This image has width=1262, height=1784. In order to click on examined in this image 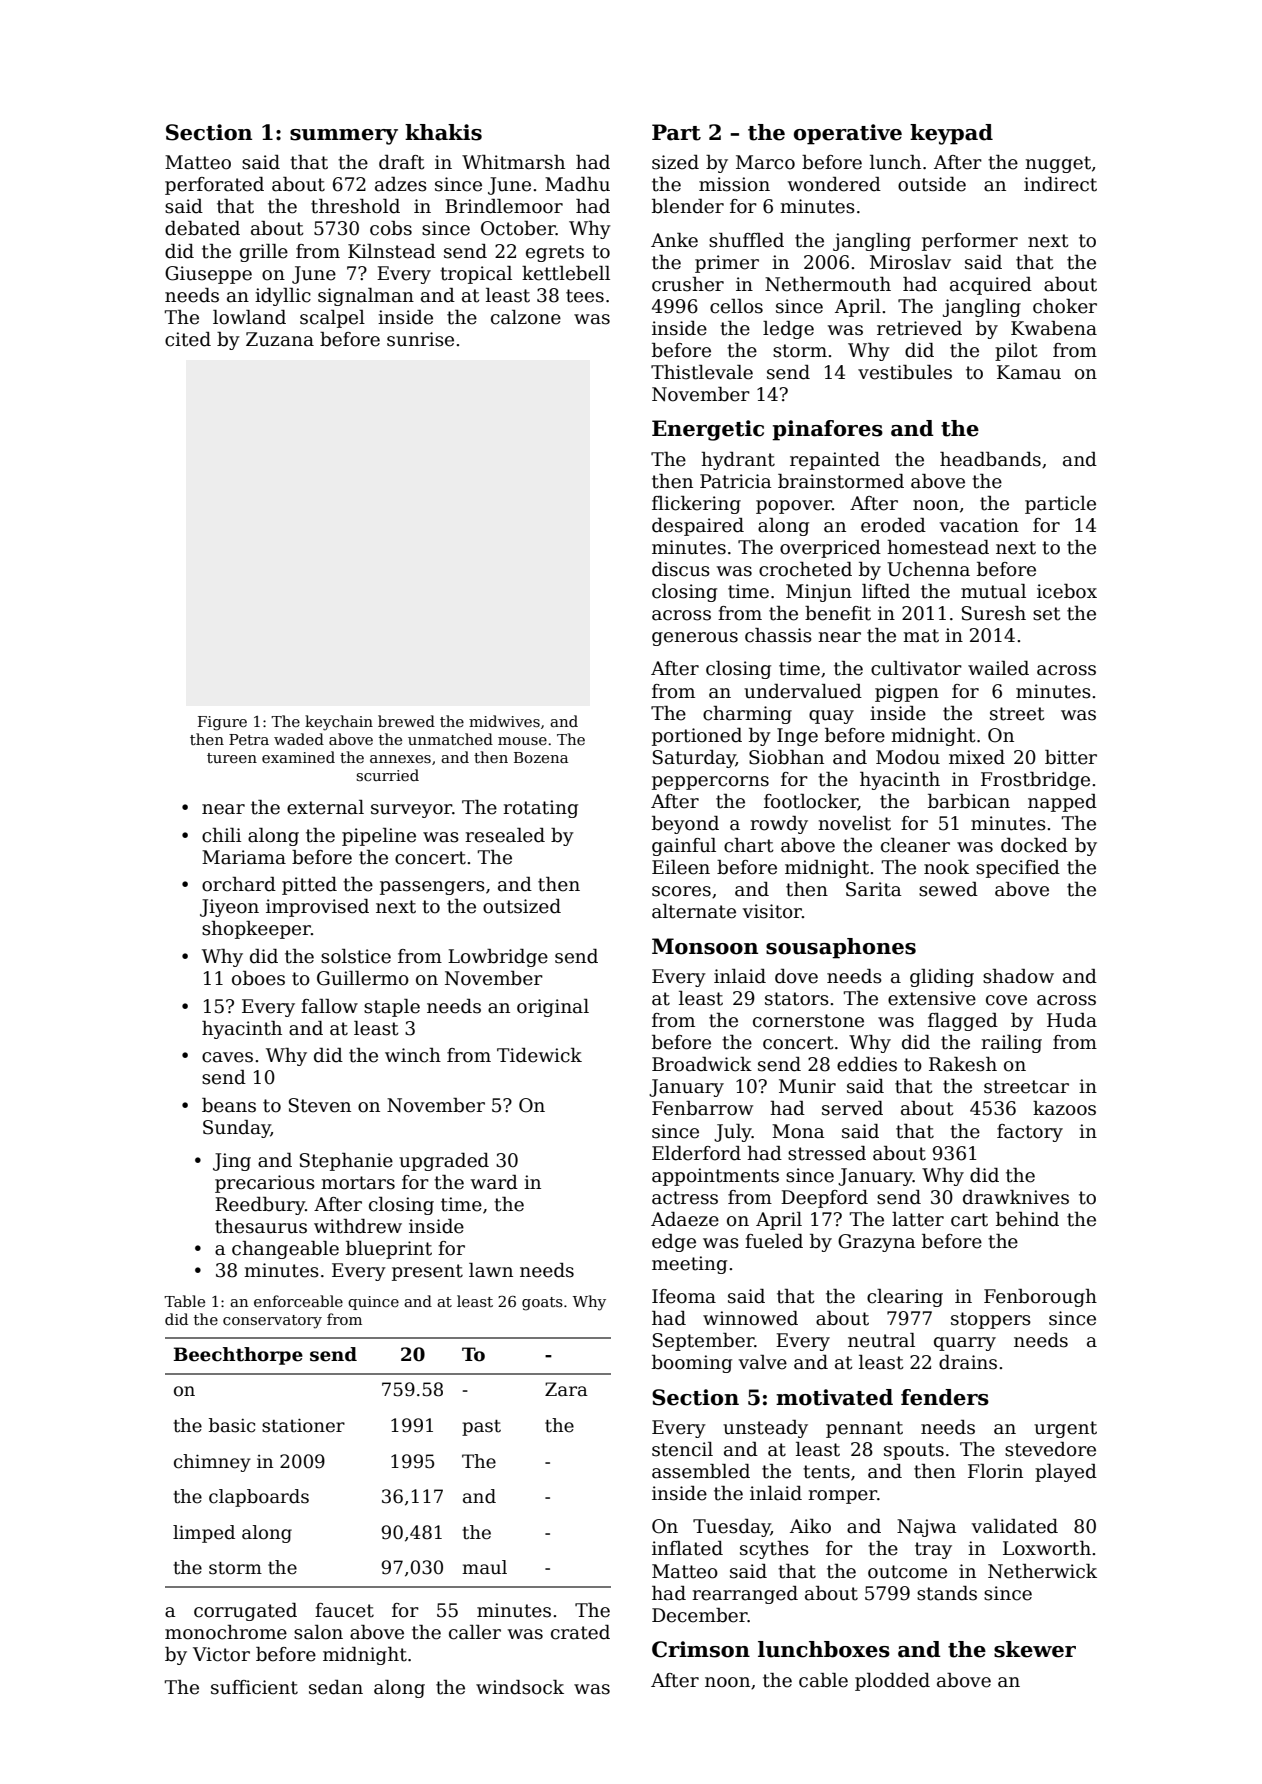, I will do `click(298, 757)`.
